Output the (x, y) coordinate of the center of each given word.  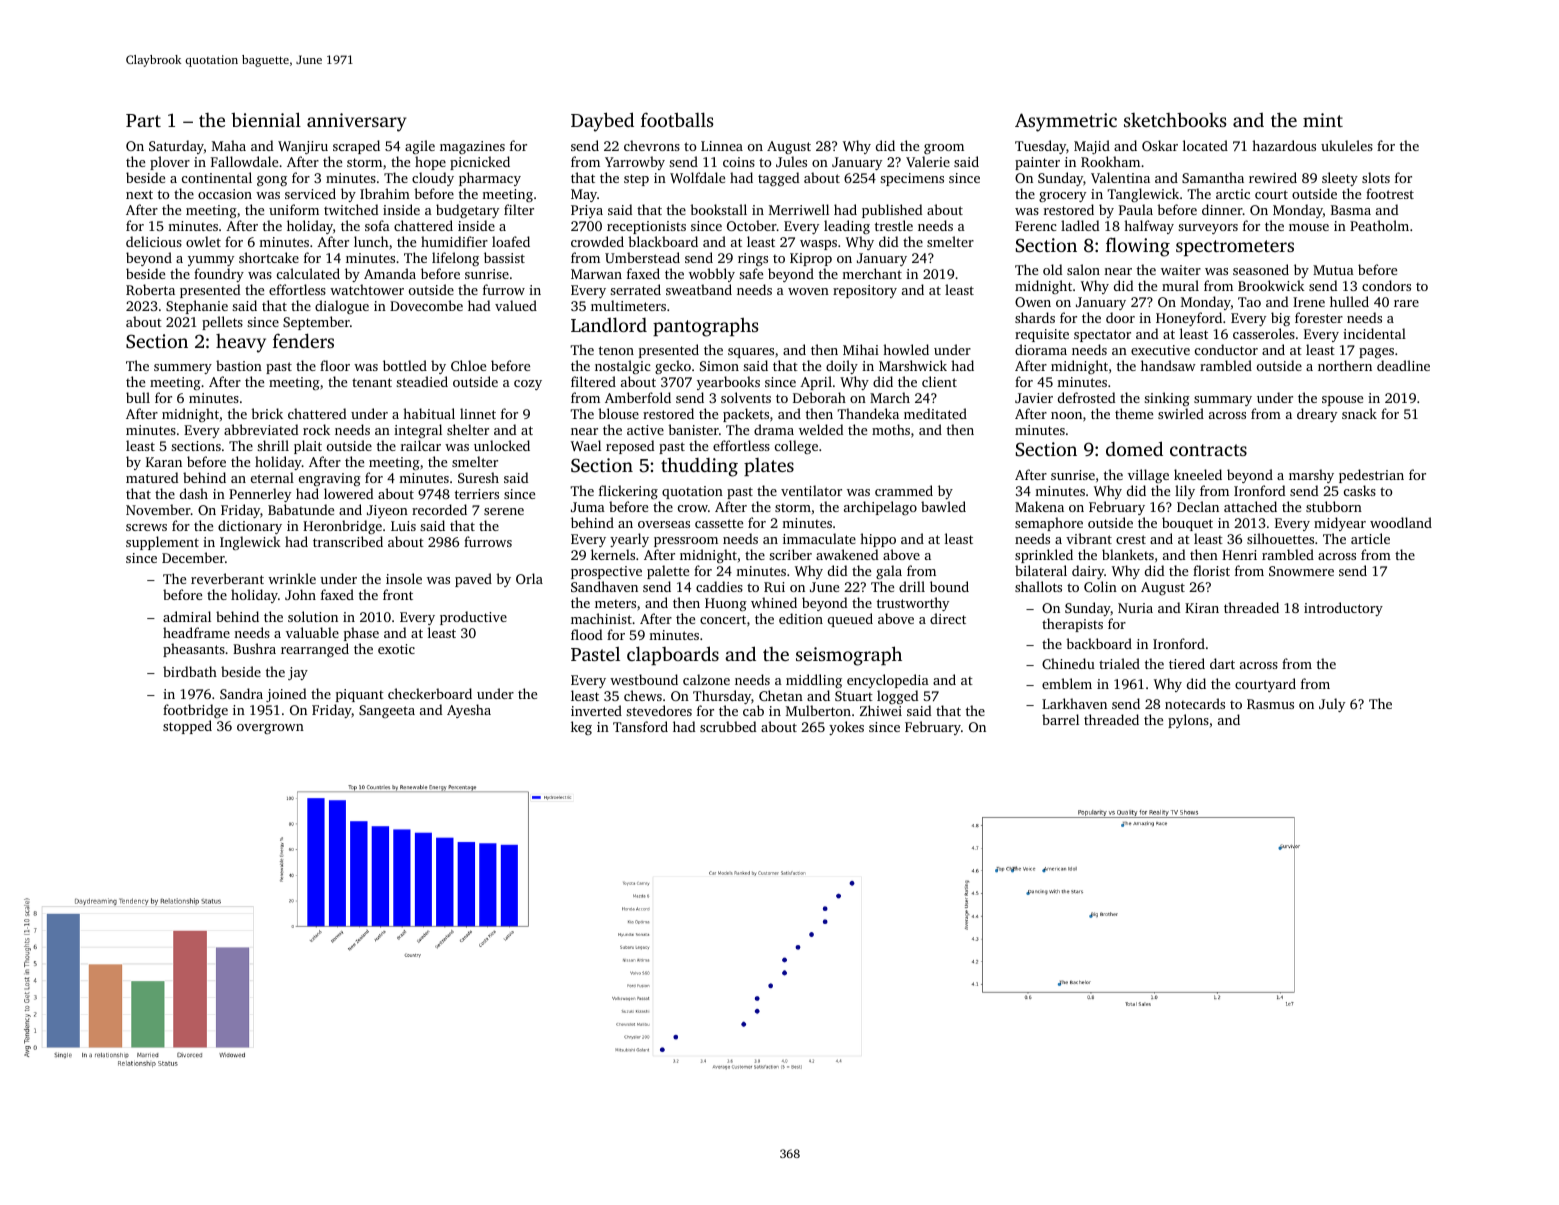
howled (906, 349)
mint (1323, 120)
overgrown (270, 729)
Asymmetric (1066, 122)
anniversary (357, 122)
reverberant (227, 578)
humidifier (454, 241)
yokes (846, 728)
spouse (1342, 401)
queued (850, 620)
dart (1222, 663)
